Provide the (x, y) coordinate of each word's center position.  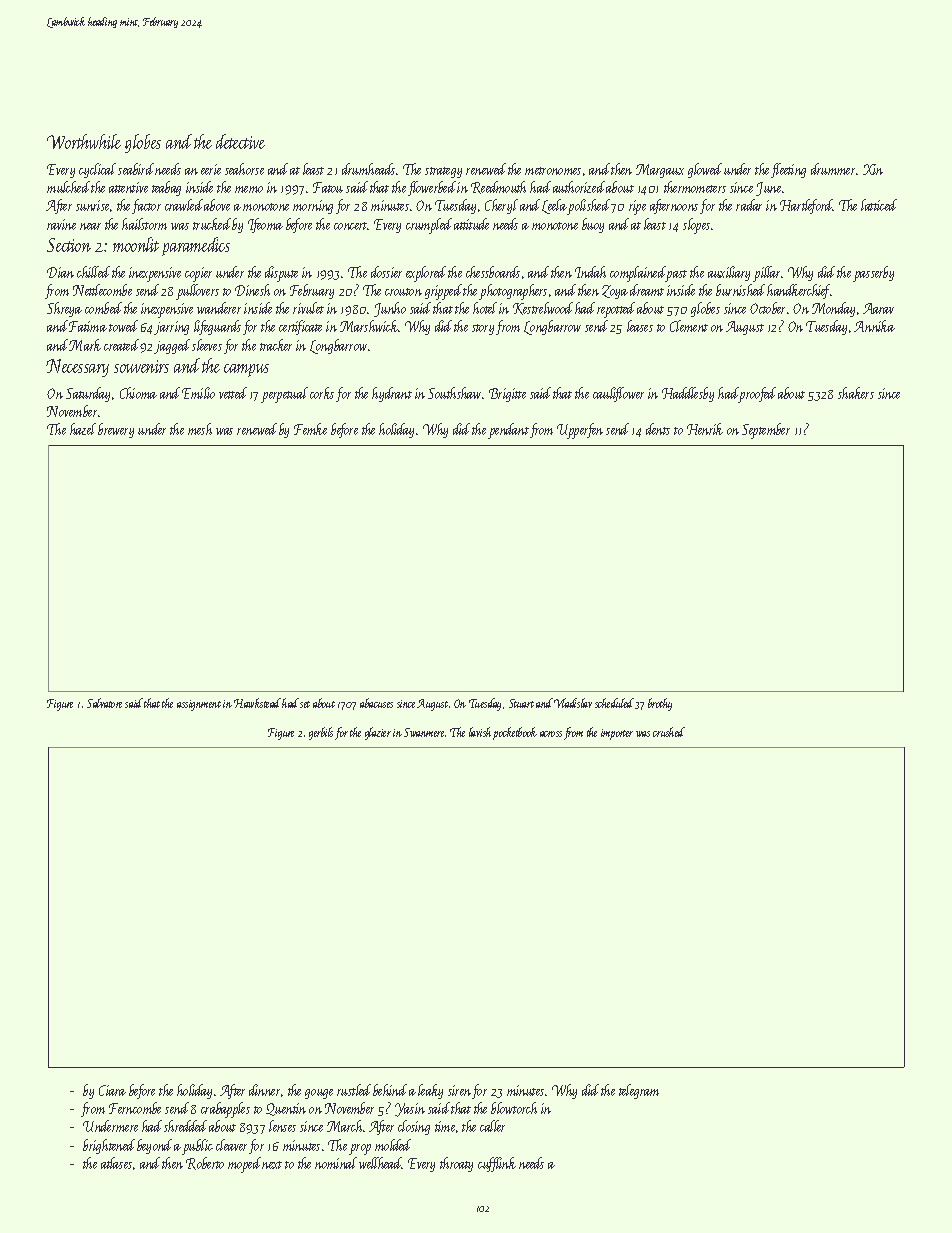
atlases (116, 1163)
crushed (669, 732)
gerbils (321, 733)
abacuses (376, 703)
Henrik (705, 429)
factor (146, 206)
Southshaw (454, 393)
